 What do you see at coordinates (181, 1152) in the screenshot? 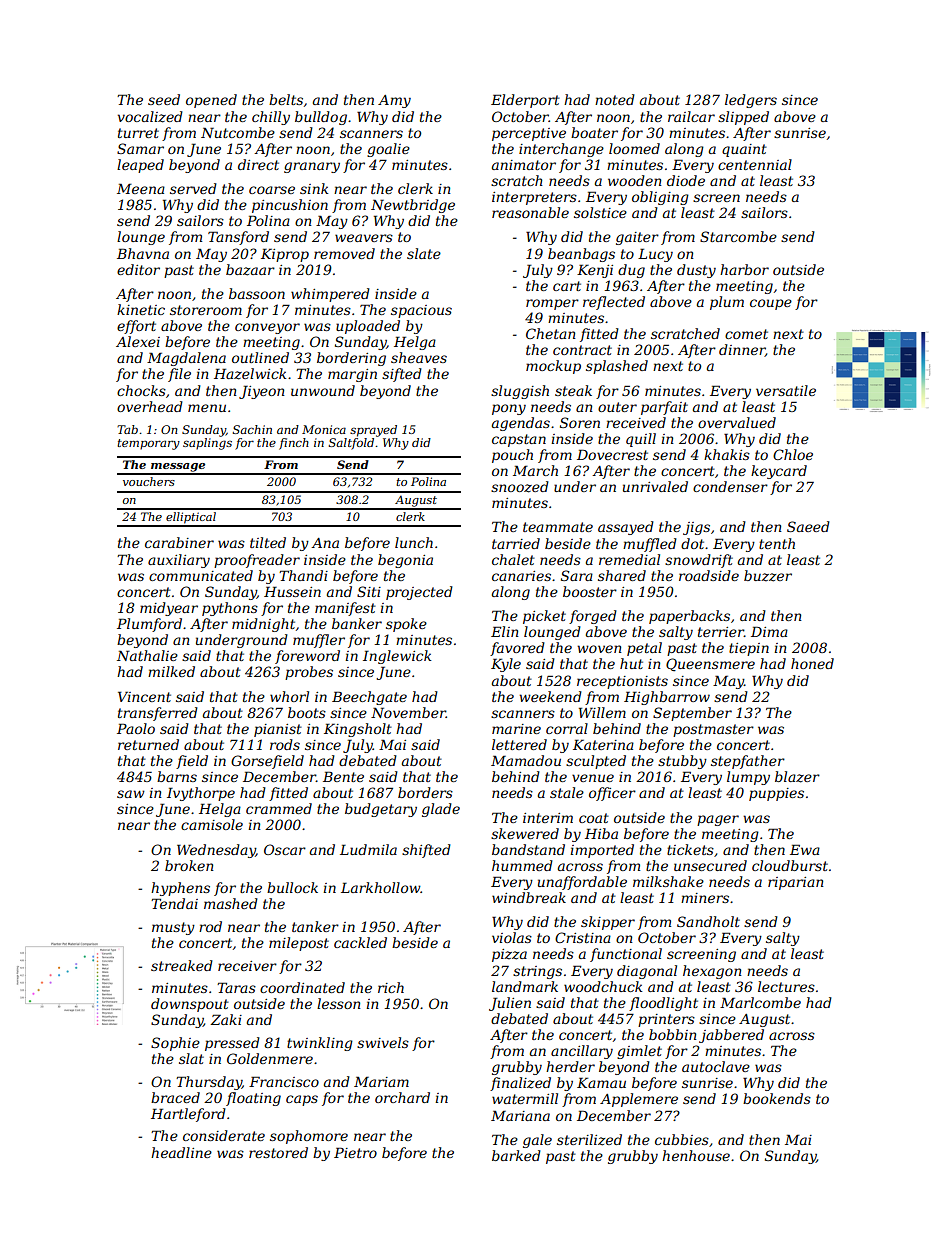
I see `headline` at bounding box center [181, 1152].
